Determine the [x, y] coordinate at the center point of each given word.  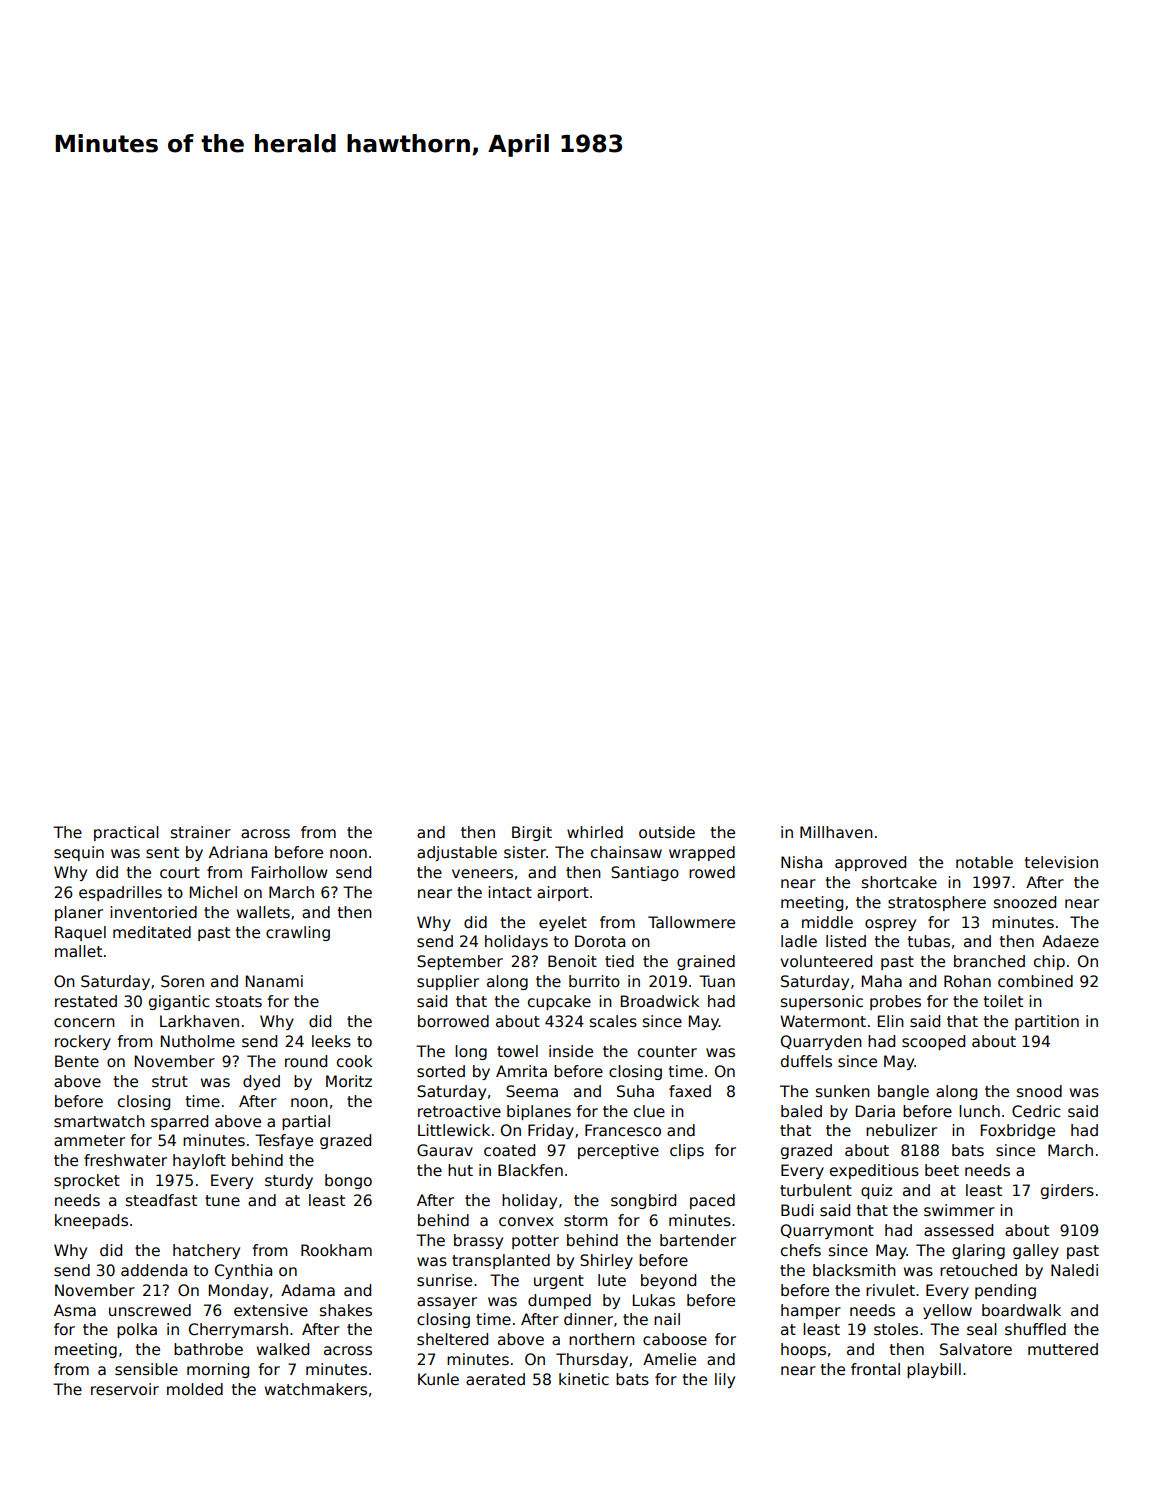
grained [706, 962]
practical [126, 833]
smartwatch [99, 1121]
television [1061, 862]
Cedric [1036, 1111]
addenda [154, 1270]
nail [667, 1319]
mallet [78, 951]
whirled [595, 832]
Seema [532, 1091]
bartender [698, 1240]
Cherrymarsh [238, 1330]
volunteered [826, 961]
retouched [978, 1270]
